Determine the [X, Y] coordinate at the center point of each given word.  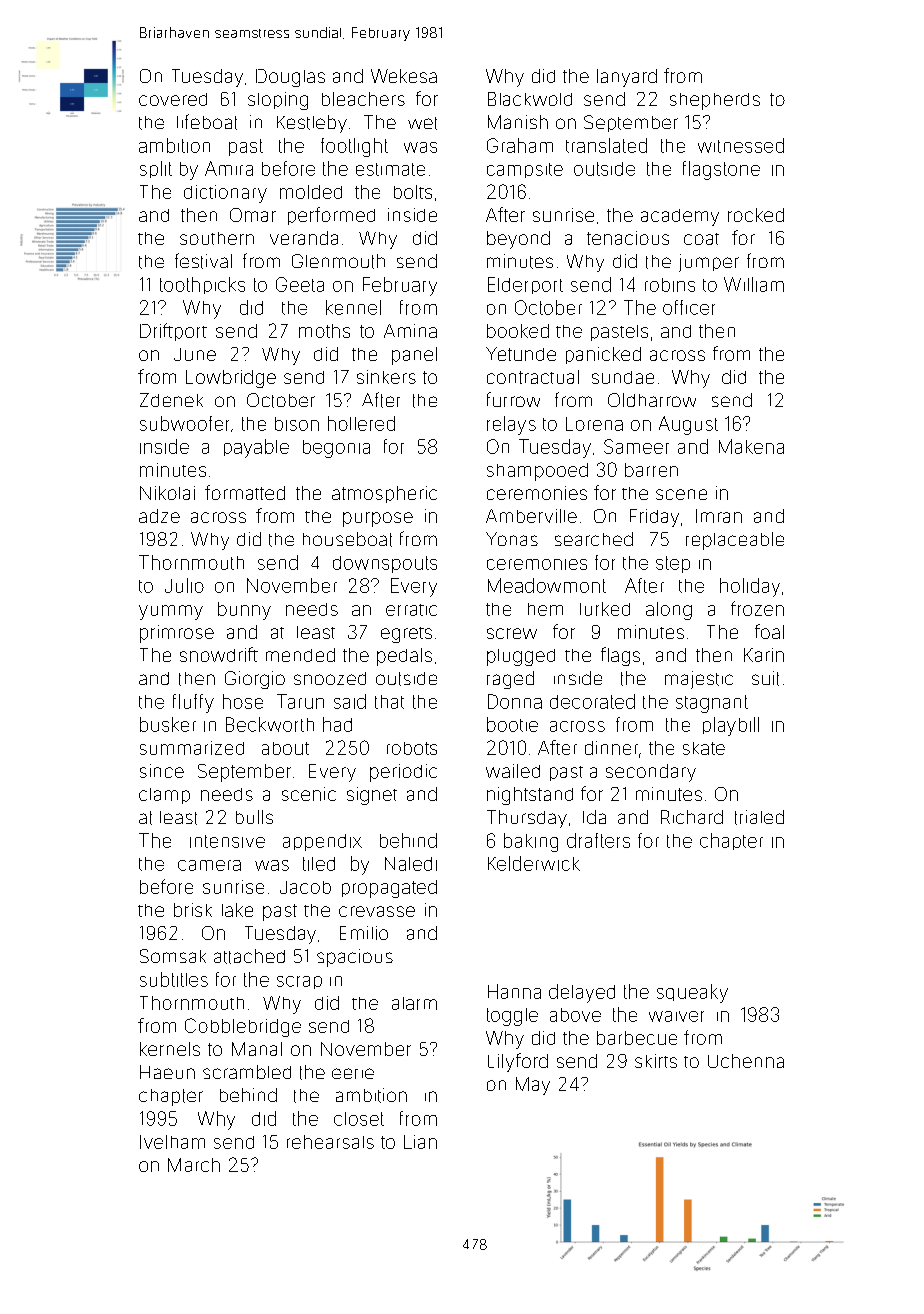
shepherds [715, 101]
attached [249, 956]
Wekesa [404, 76]
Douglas [290, 78]
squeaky [692, 993]
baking [531, 842]
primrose [177, 634]
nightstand [530, 796]
